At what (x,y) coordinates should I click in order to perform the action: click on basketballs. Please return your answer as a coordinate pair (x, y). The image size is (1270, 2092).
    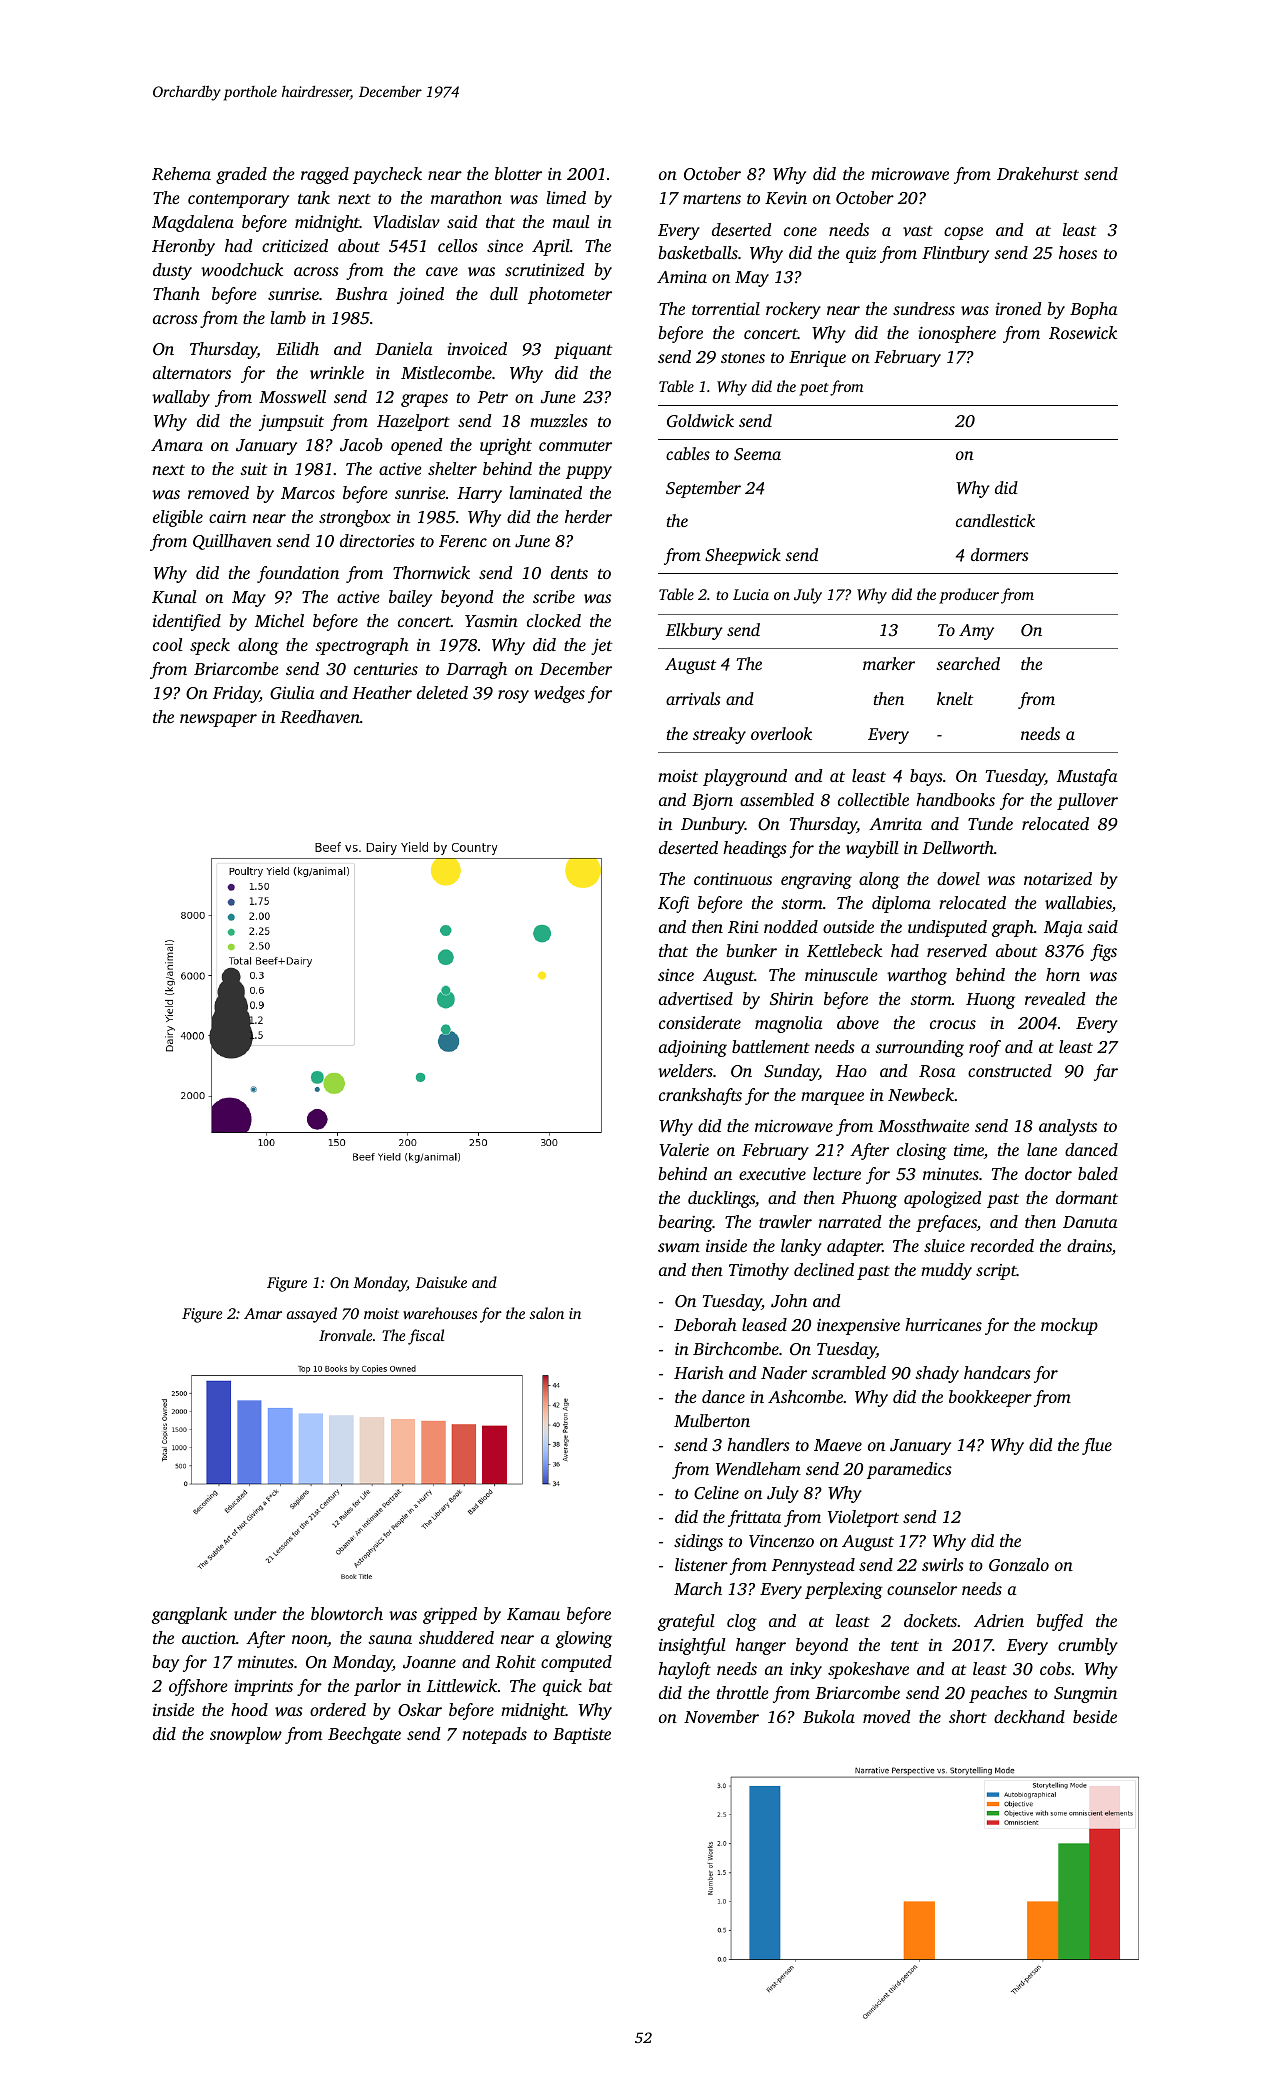
    Looking at the image, I should click on (698, 252).
